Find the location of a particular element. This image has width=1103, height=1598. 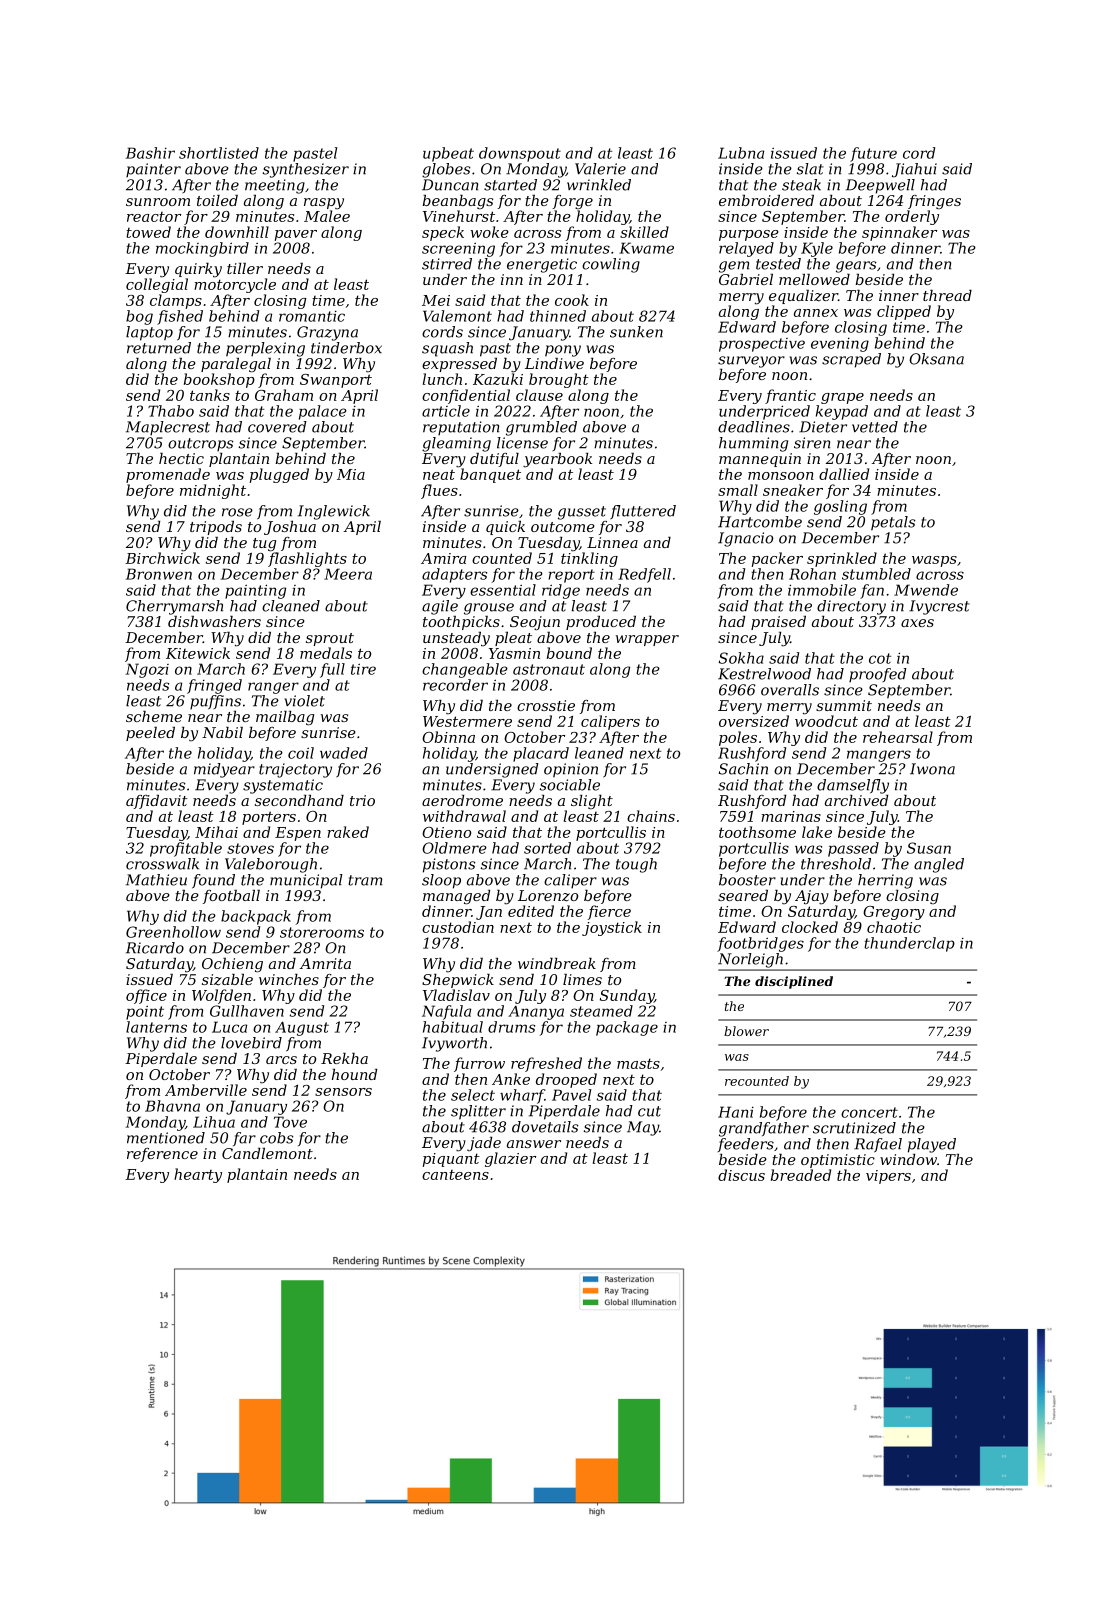

Bashir is located at coordinates (150, 153).
